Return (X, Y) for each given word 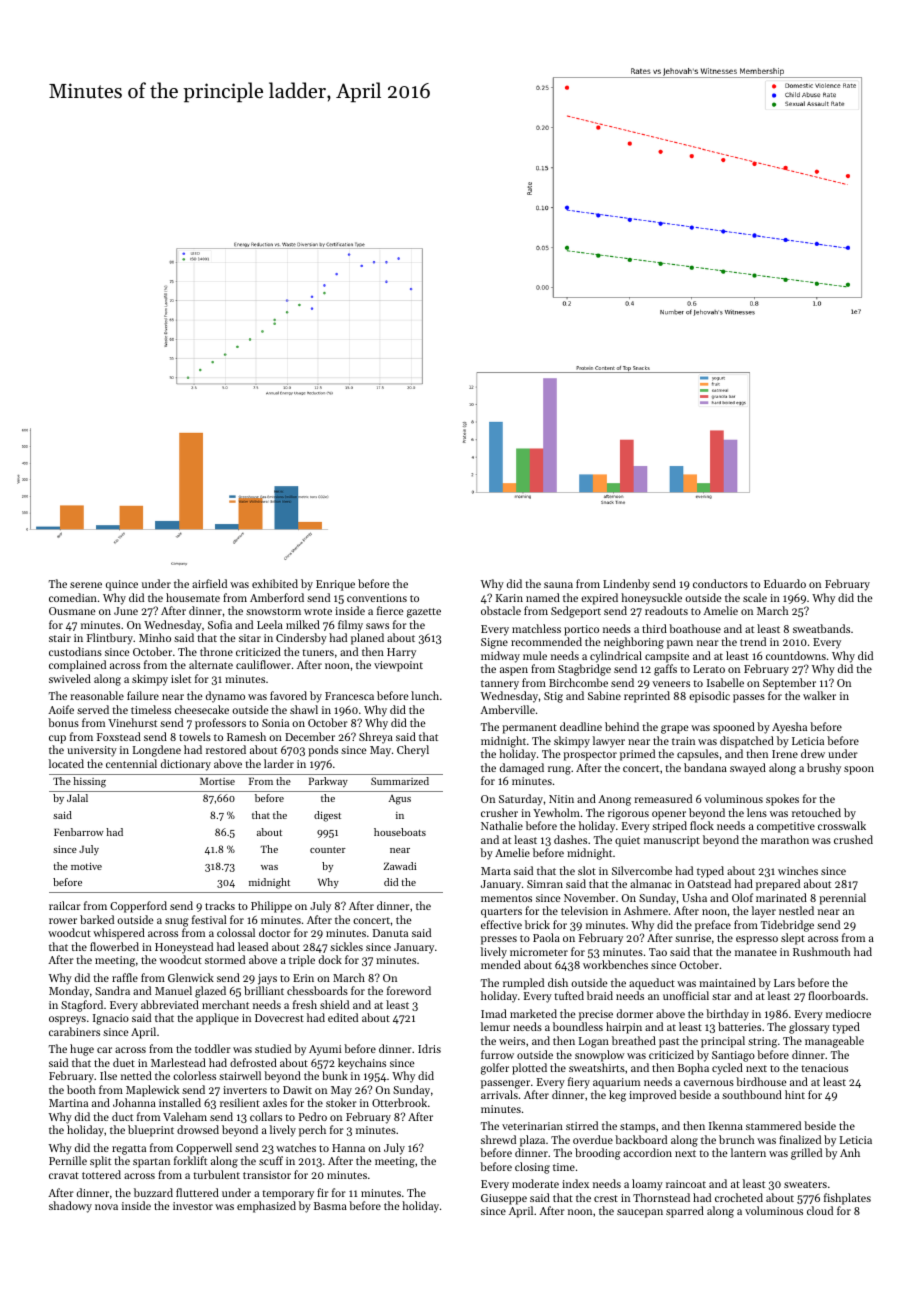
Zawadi (400, 866)
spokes (782, 800)
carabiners (74, 1031)
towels (195, 736)
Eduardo (785, 583)
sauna (558, 585)
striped (669, 827)
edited (343, 1017)
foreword (409, 990)
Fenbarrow (79, 832)
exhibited (275, 583)
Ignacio (111, 1019)
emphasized (266, 1207)
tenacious (824, 1068)
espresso (757, 940)
